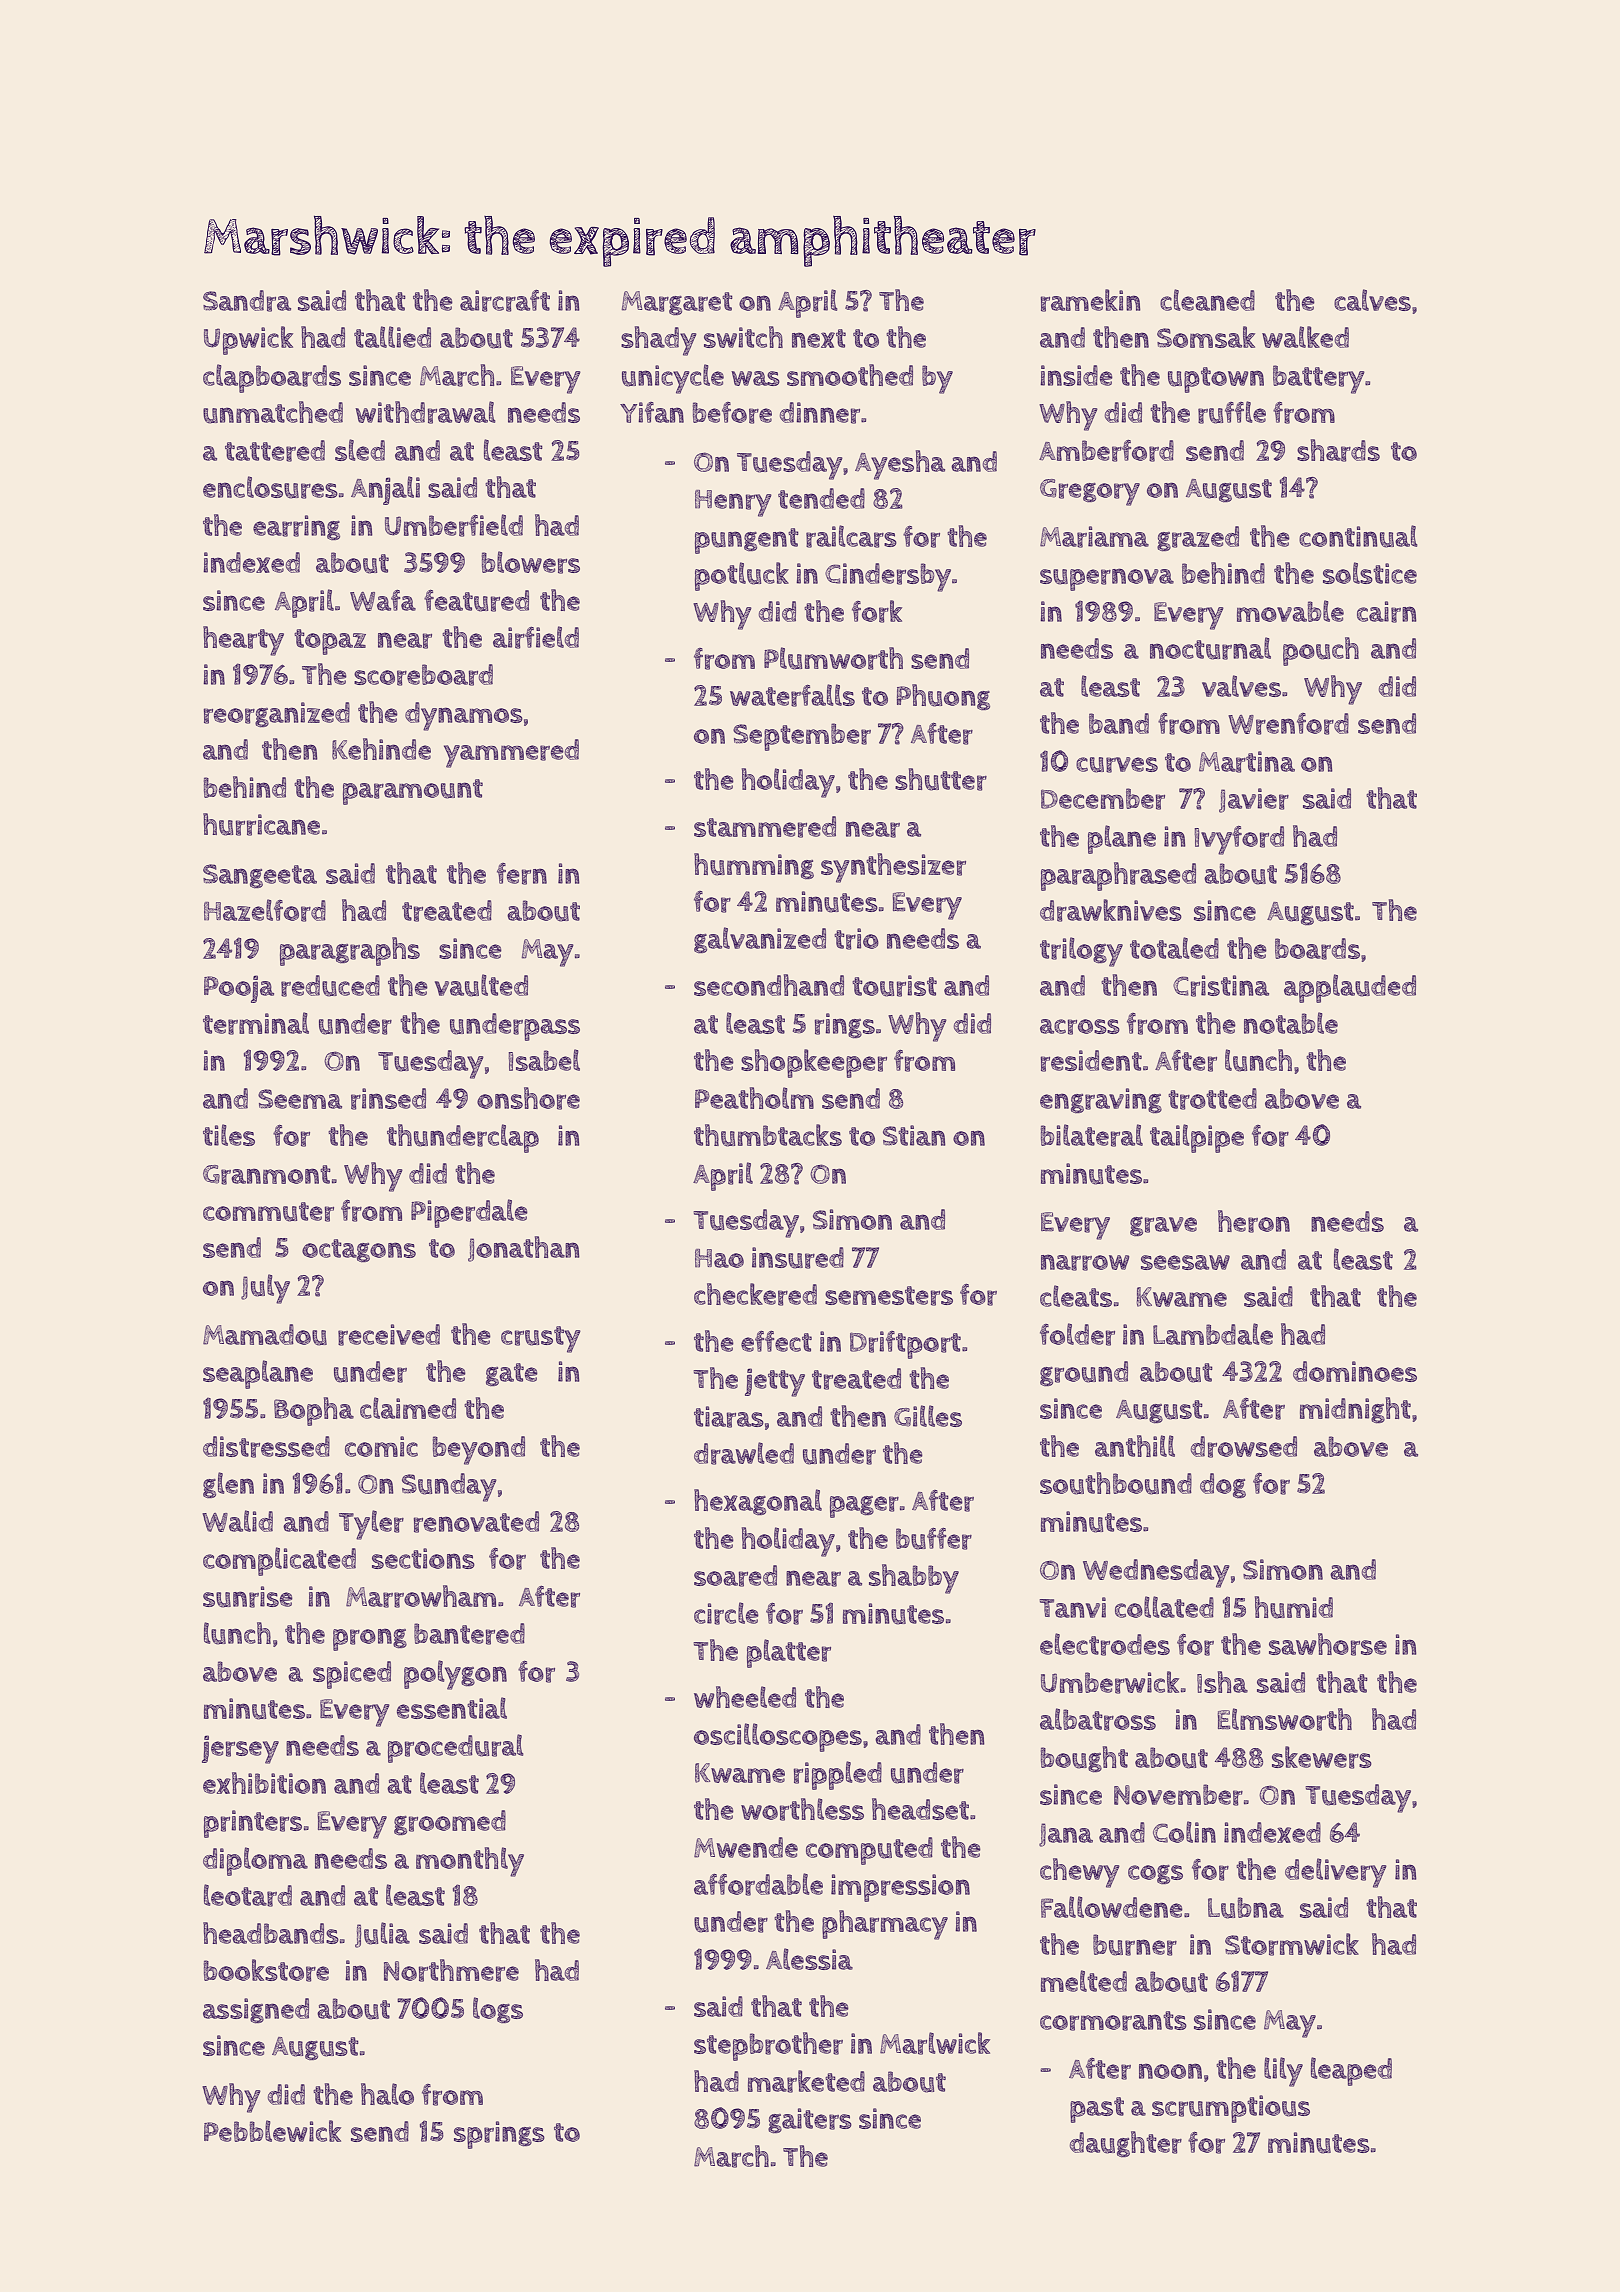  Describe the element at coordinates (1336, 1873) in the page. I see `delivery` at that location.
